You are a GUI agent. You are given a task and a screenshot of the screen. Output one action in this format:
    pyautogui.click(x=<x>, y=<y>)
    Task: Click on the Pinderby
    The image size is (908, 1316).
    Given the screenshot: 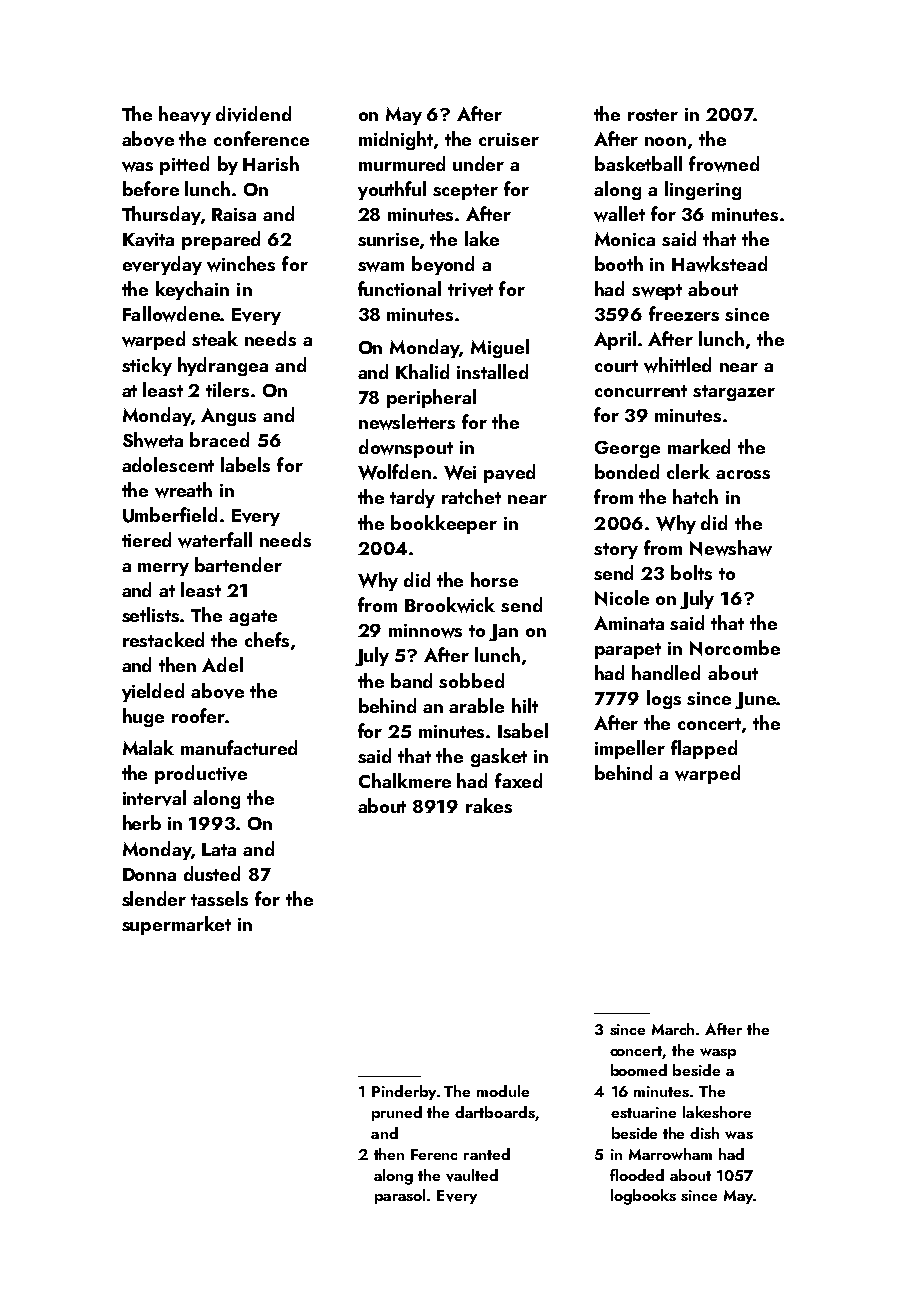 What is the action you would take?
    pyautogui.click(x=404, y=1092)
